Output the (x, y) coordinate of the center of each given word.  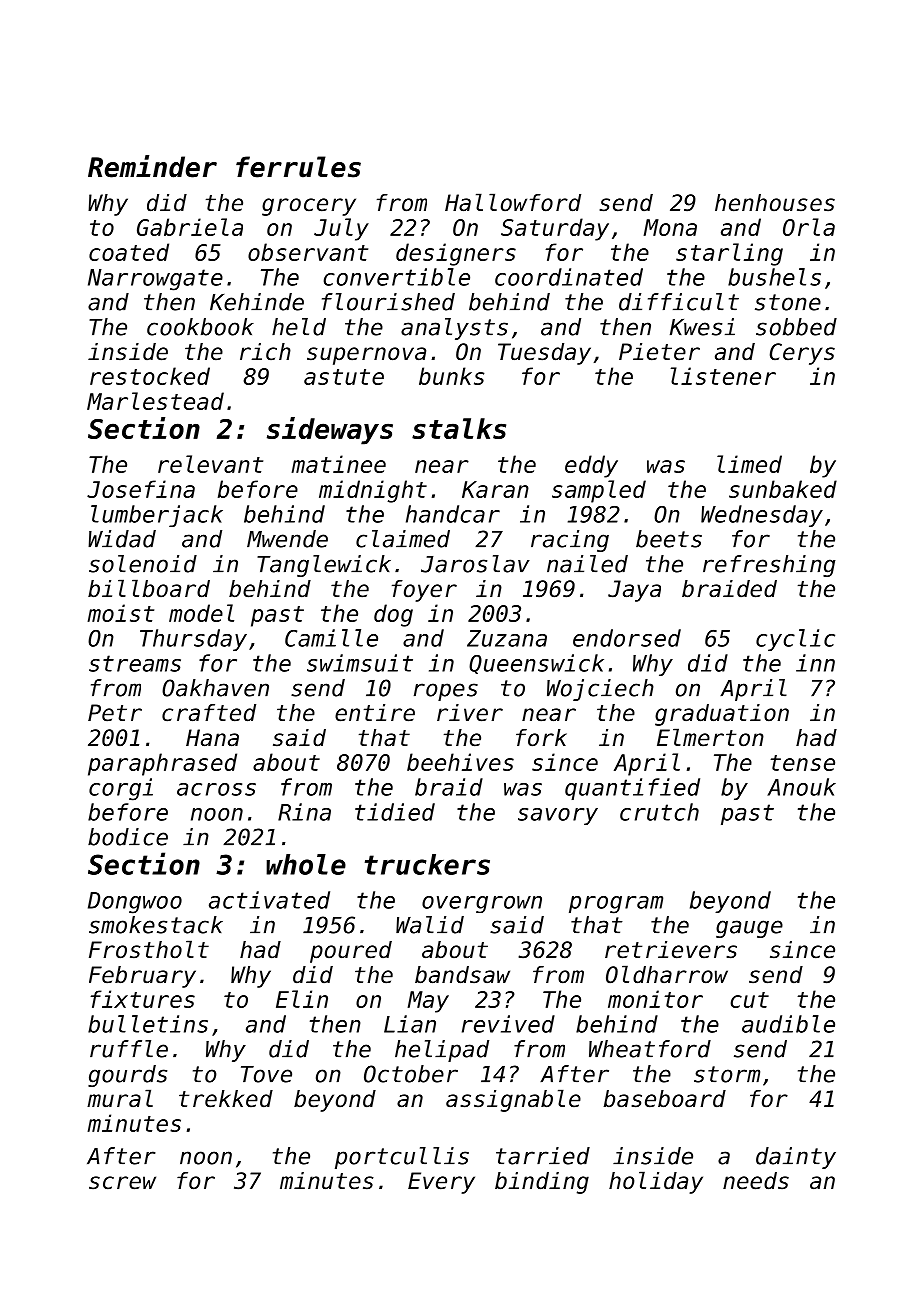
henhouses (775, 203)
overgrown (482, 904)
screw (122, 1183)
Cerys (802, 354)
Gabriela (190, 227)
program (616, 905)
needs (756, 1181)
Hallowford (513, 202)
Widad (122, 539)
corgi (121, 789)
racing (570, 541)
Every (441, 1183)
